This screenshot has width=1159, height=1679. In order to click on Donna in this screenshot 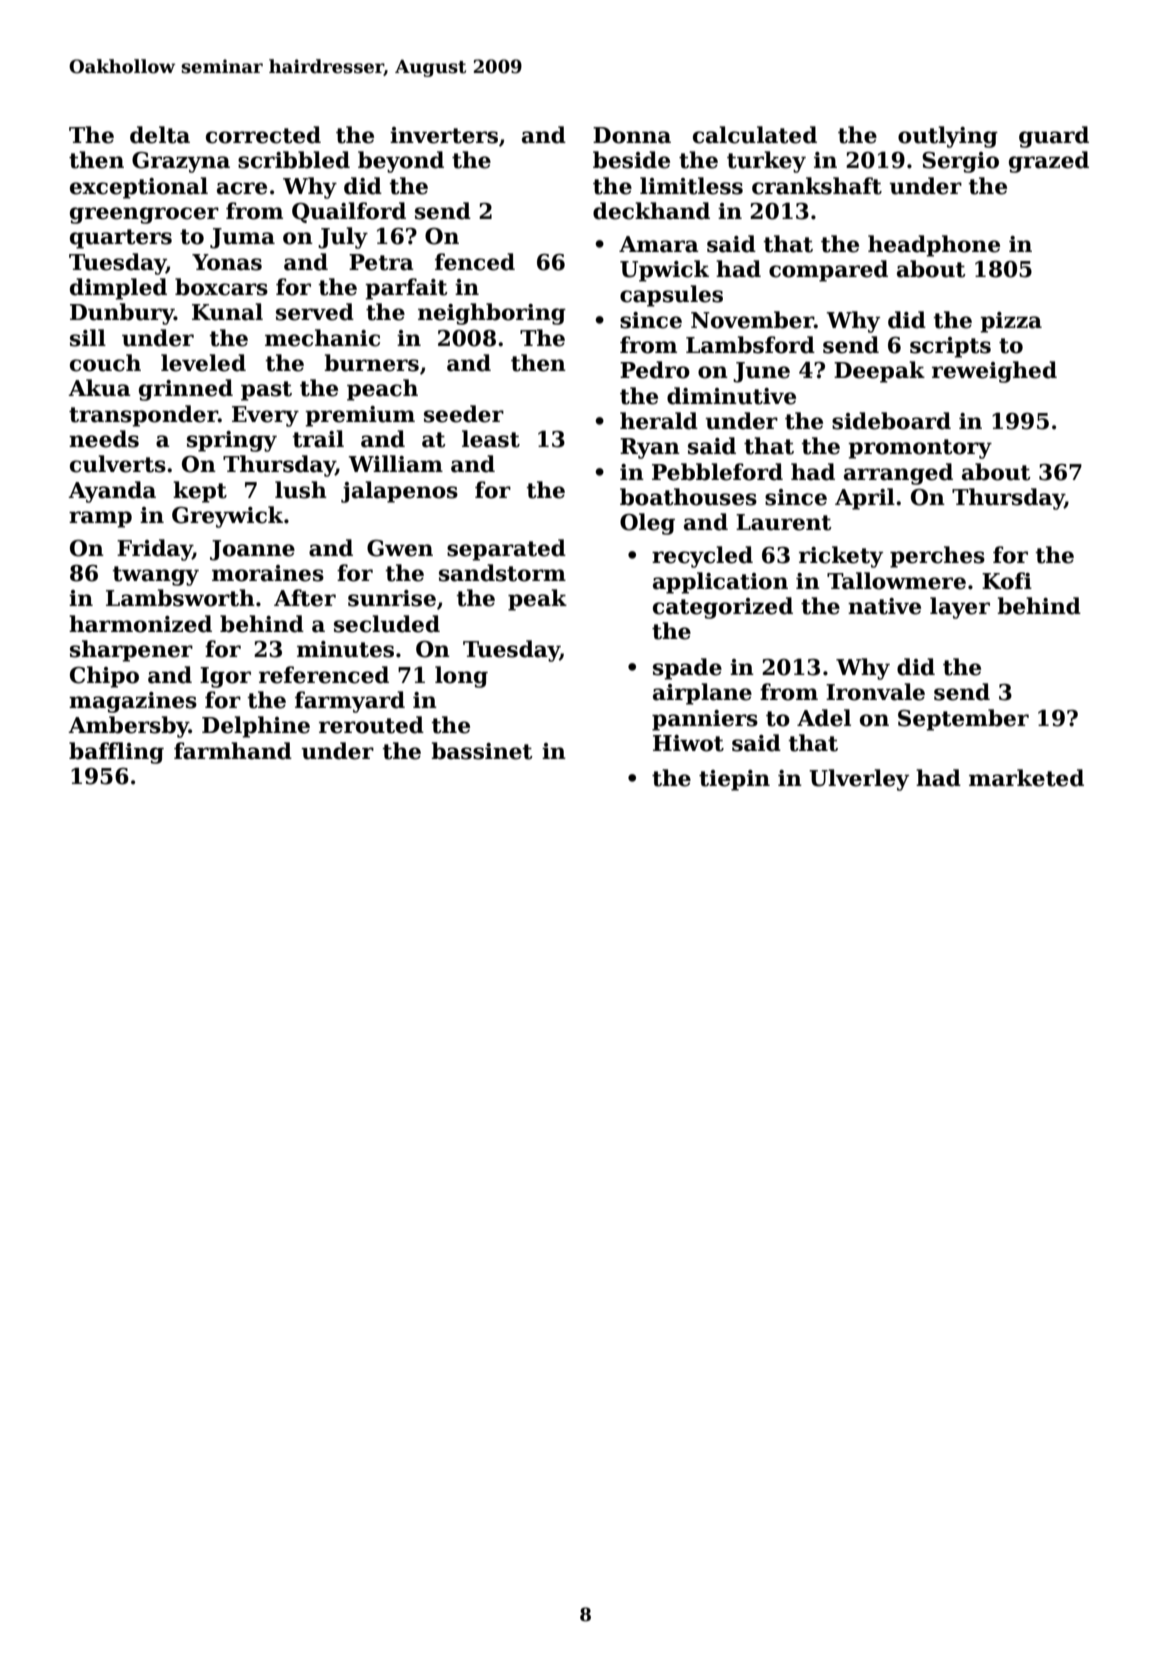, I will do `click(632, 135)`.
